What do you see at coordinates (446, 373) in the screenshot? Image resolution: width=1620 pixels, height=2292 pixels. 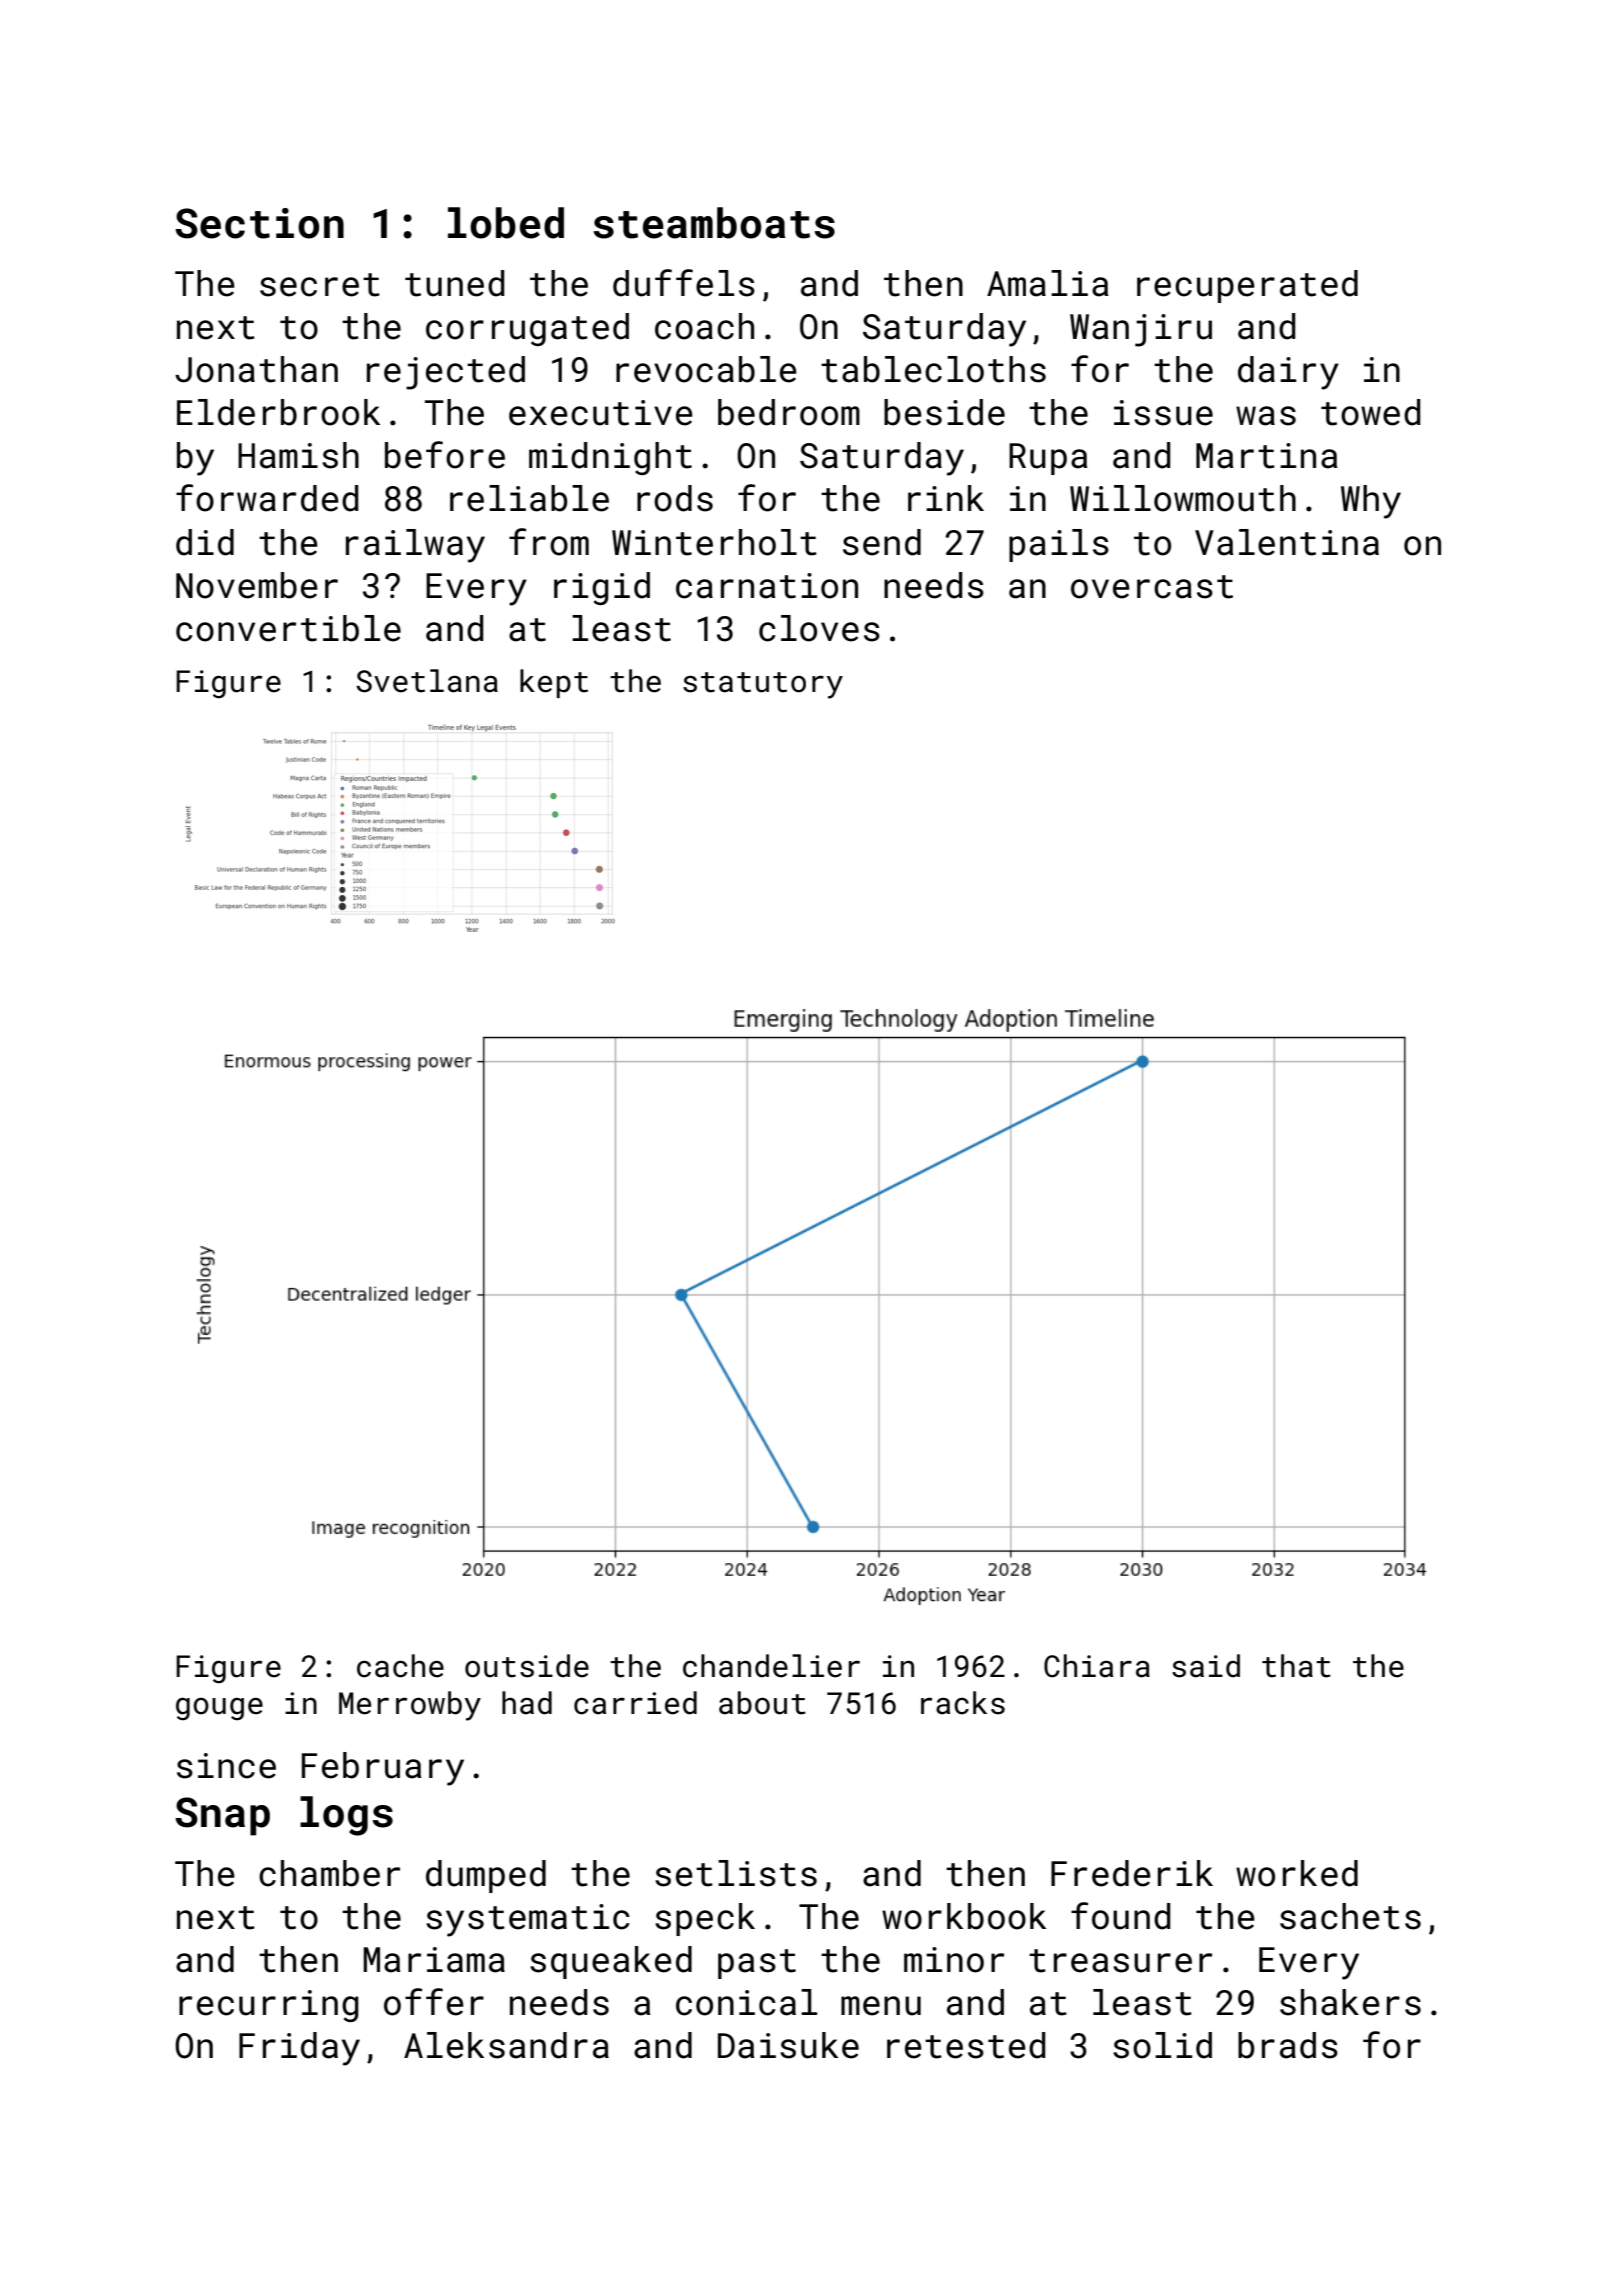 I see `rejected` at bounding box center [446, 373].
